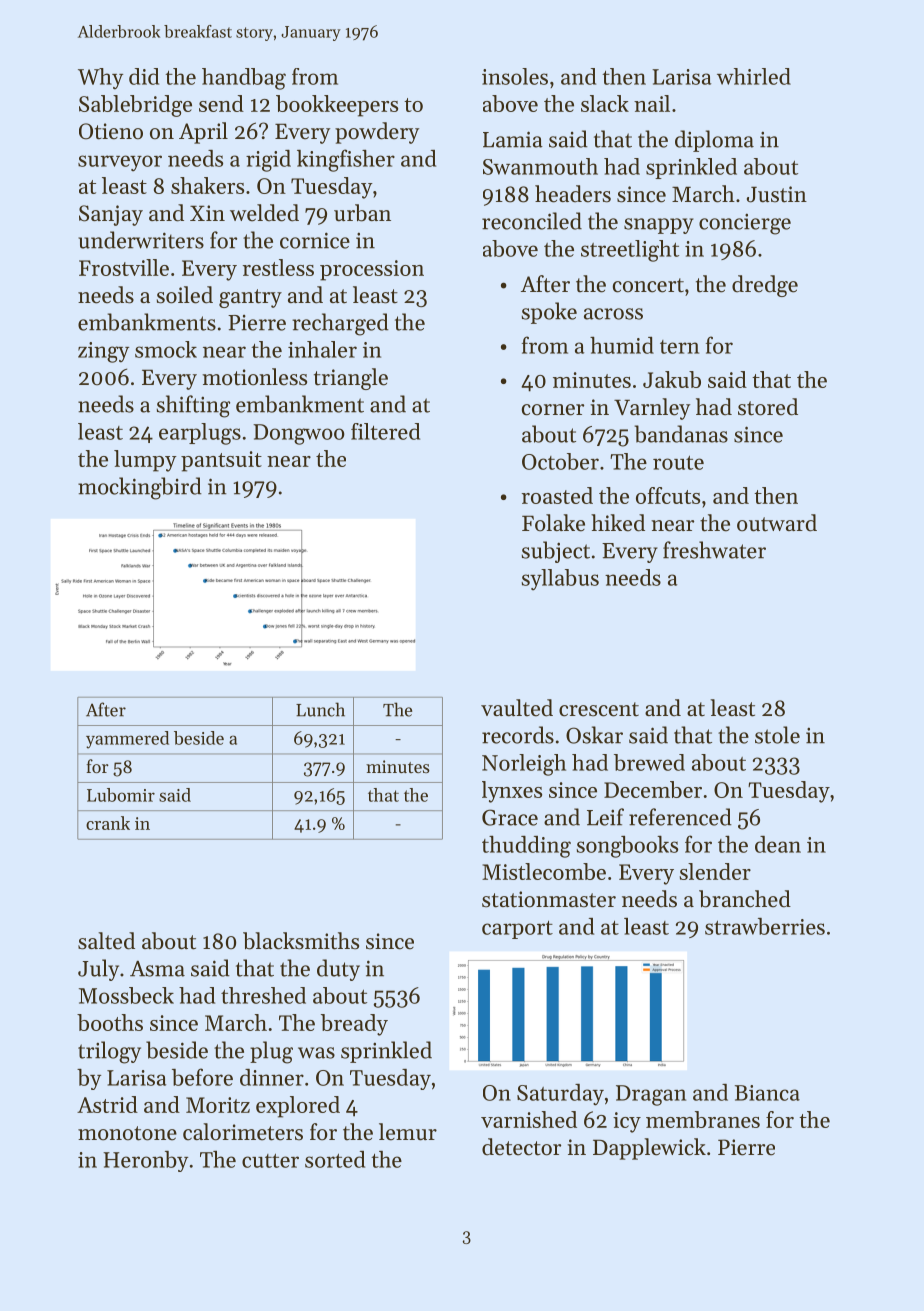 The height and width of the page is (1311, 924). Describe the element at coordinates (754, 76) in the page. I see `whirled` at that location.
